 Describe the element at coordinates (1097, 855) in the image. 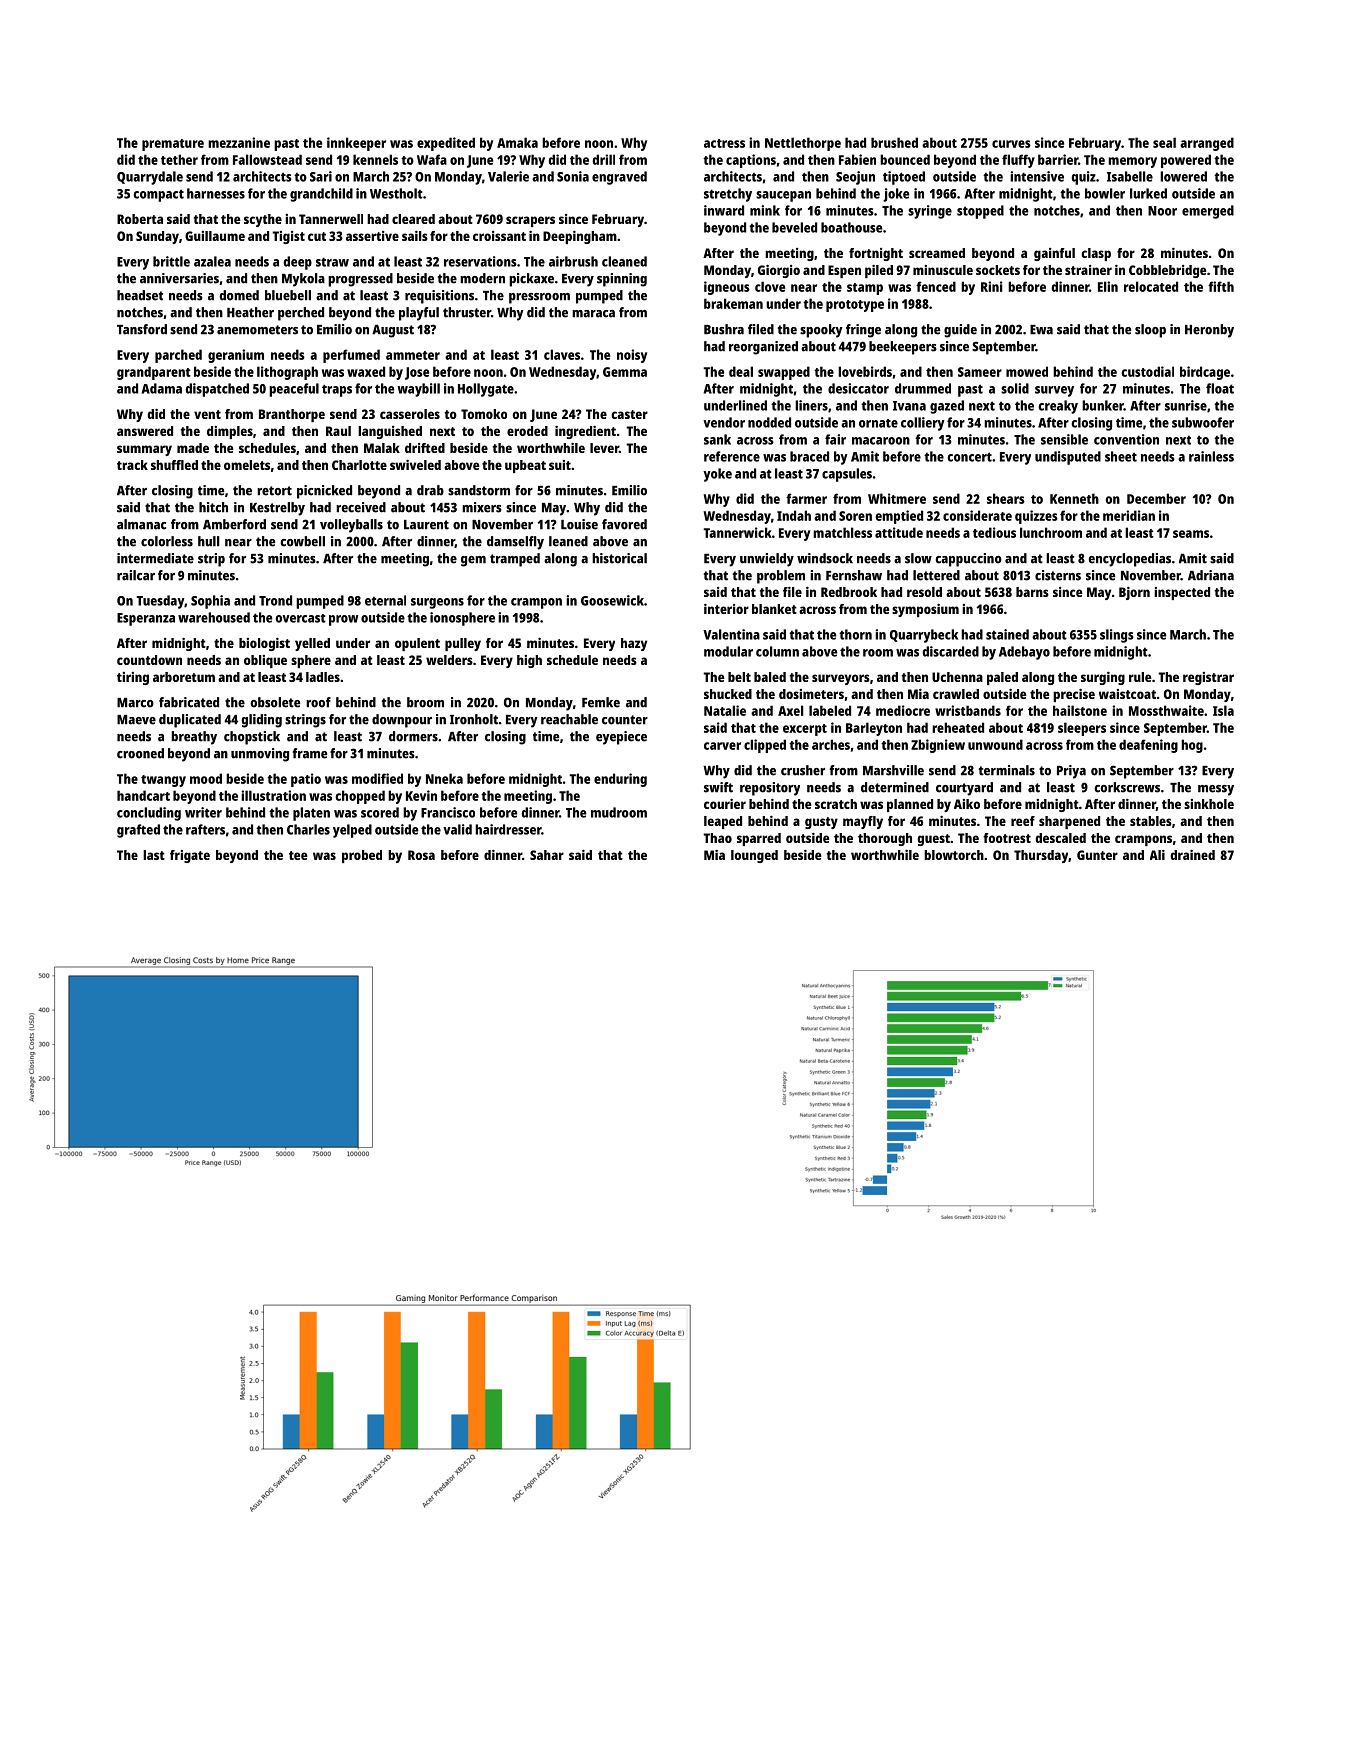

I see `Gunter` at that location.
